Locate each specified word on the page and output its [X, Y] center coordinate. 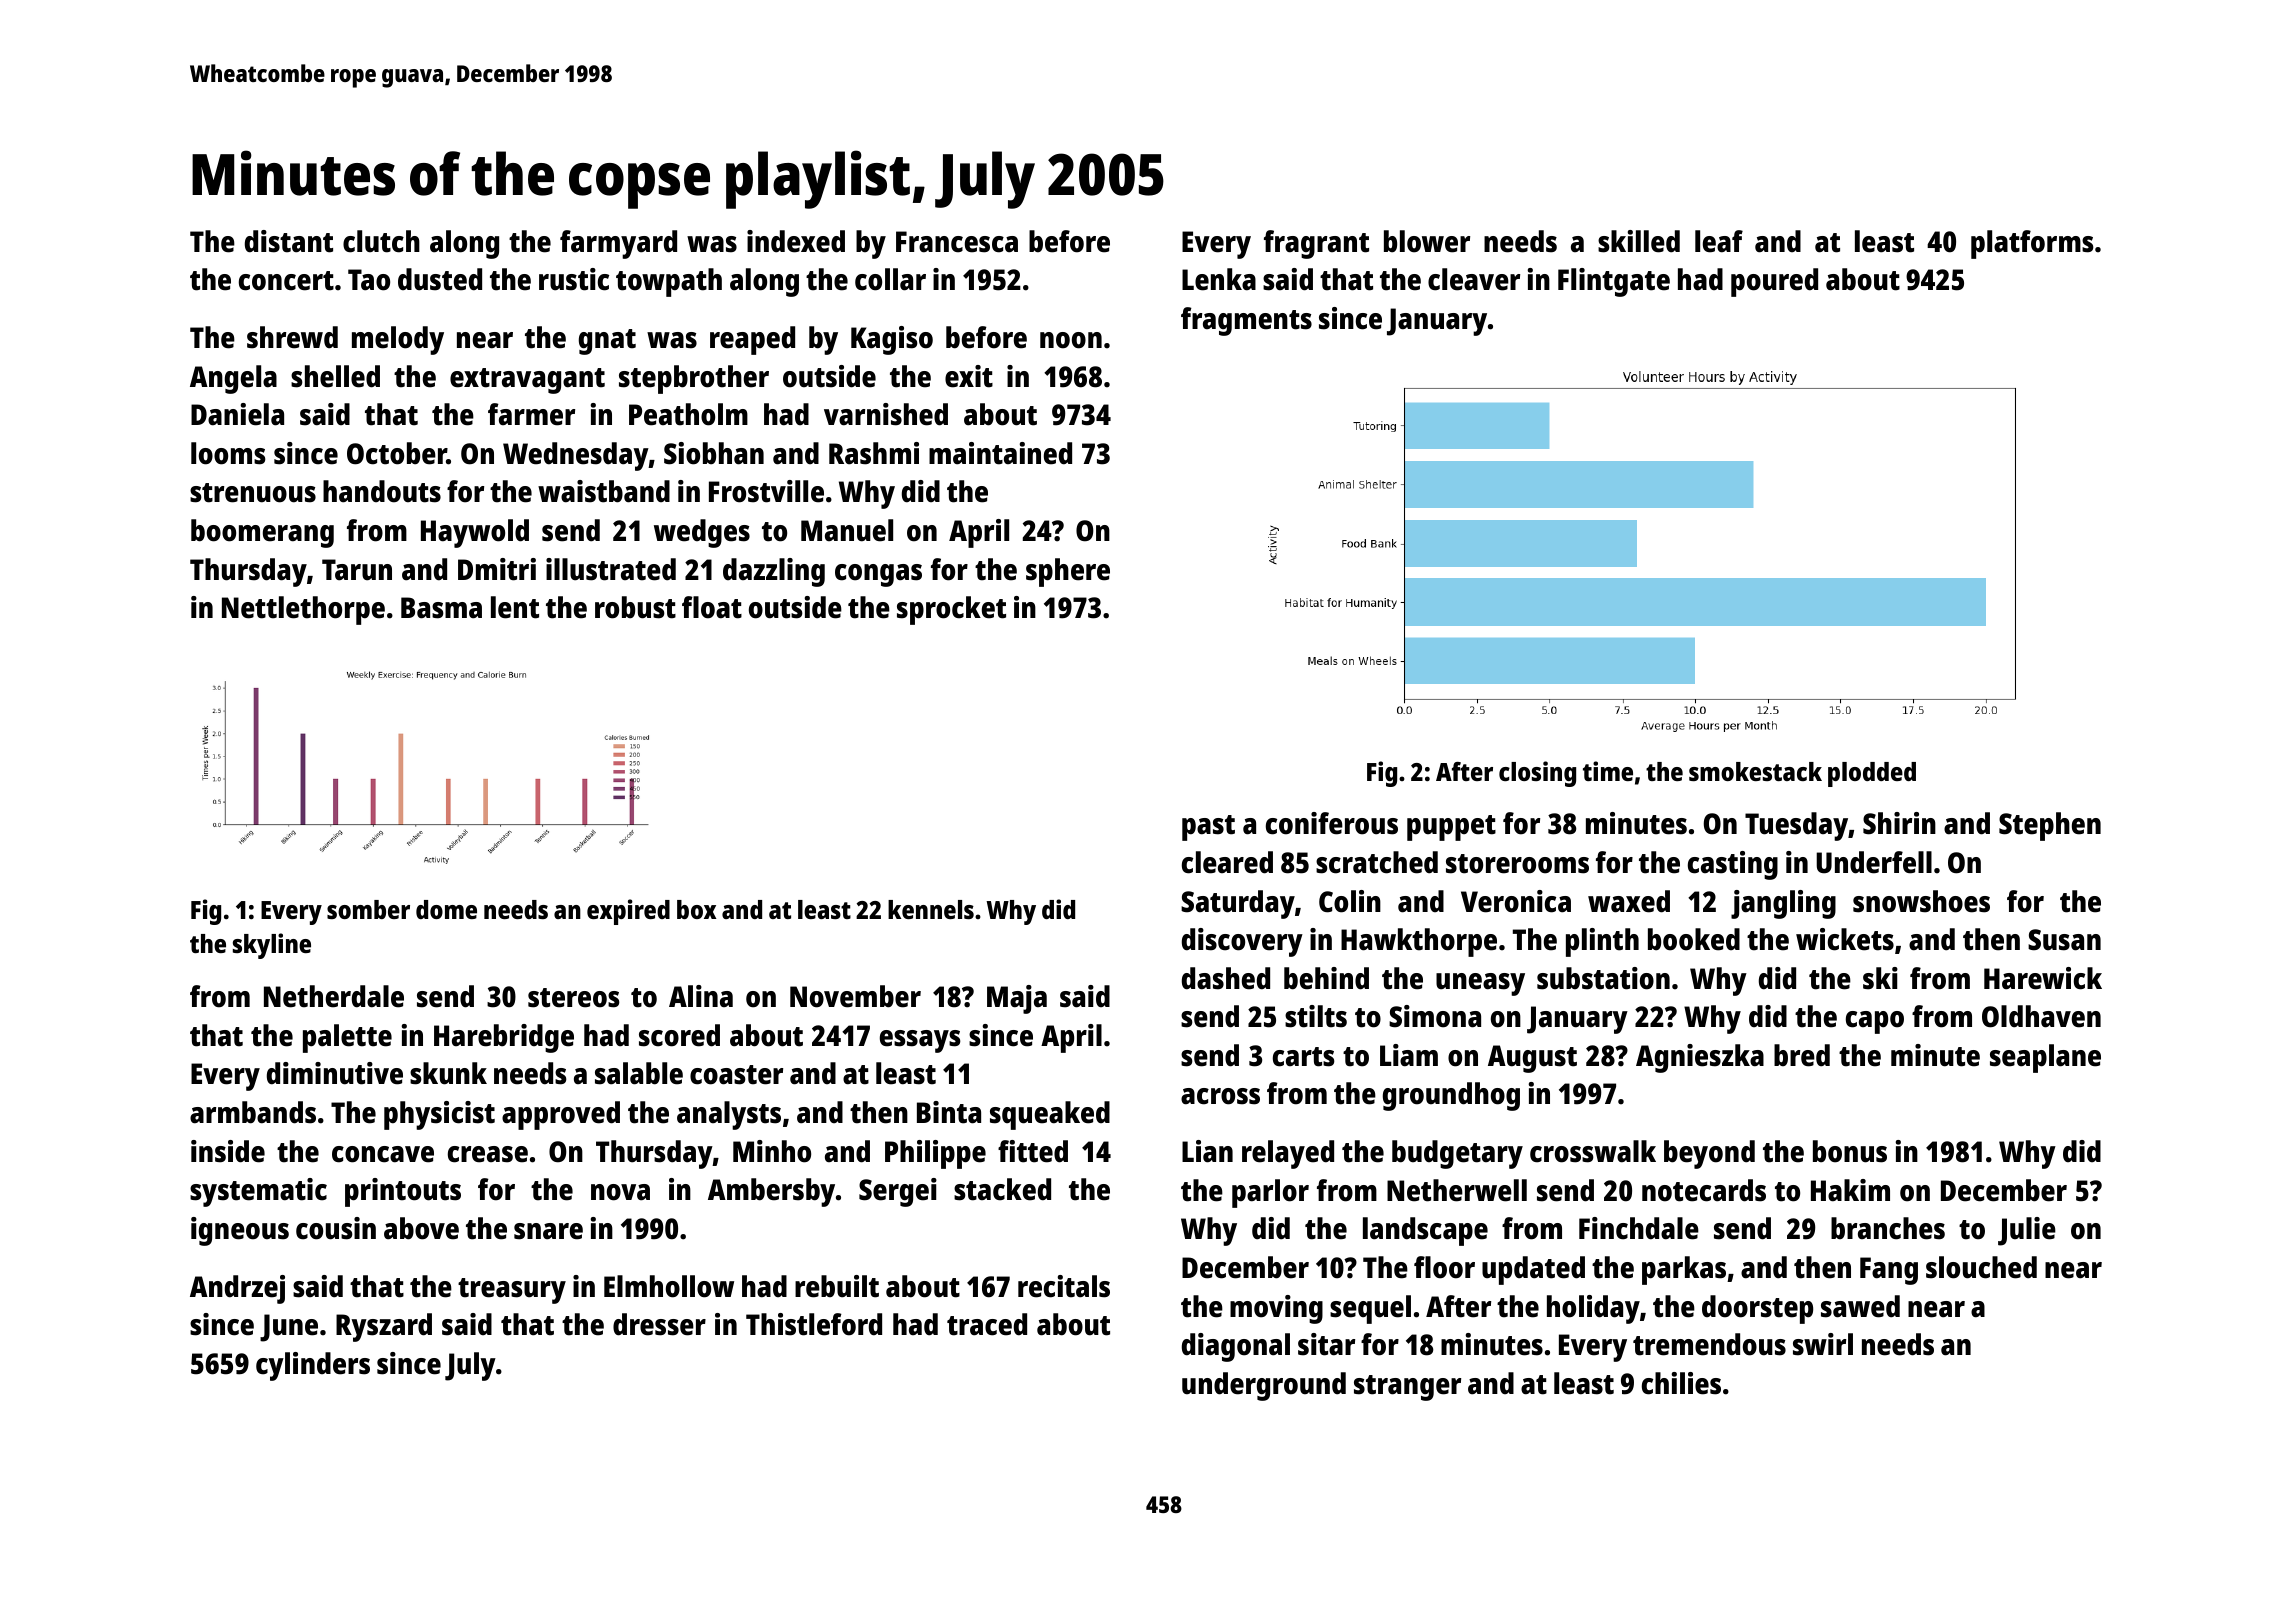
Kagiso [892, 340]
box [696, 909]
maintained [1000, 453]
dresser [659, 1324]
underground [1264, 1386]
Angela [233, 379]
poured [1774, 282]
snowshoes [1921, 901]
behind [1326, 978]
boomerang [262, 533]
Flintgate [1614, 282]
